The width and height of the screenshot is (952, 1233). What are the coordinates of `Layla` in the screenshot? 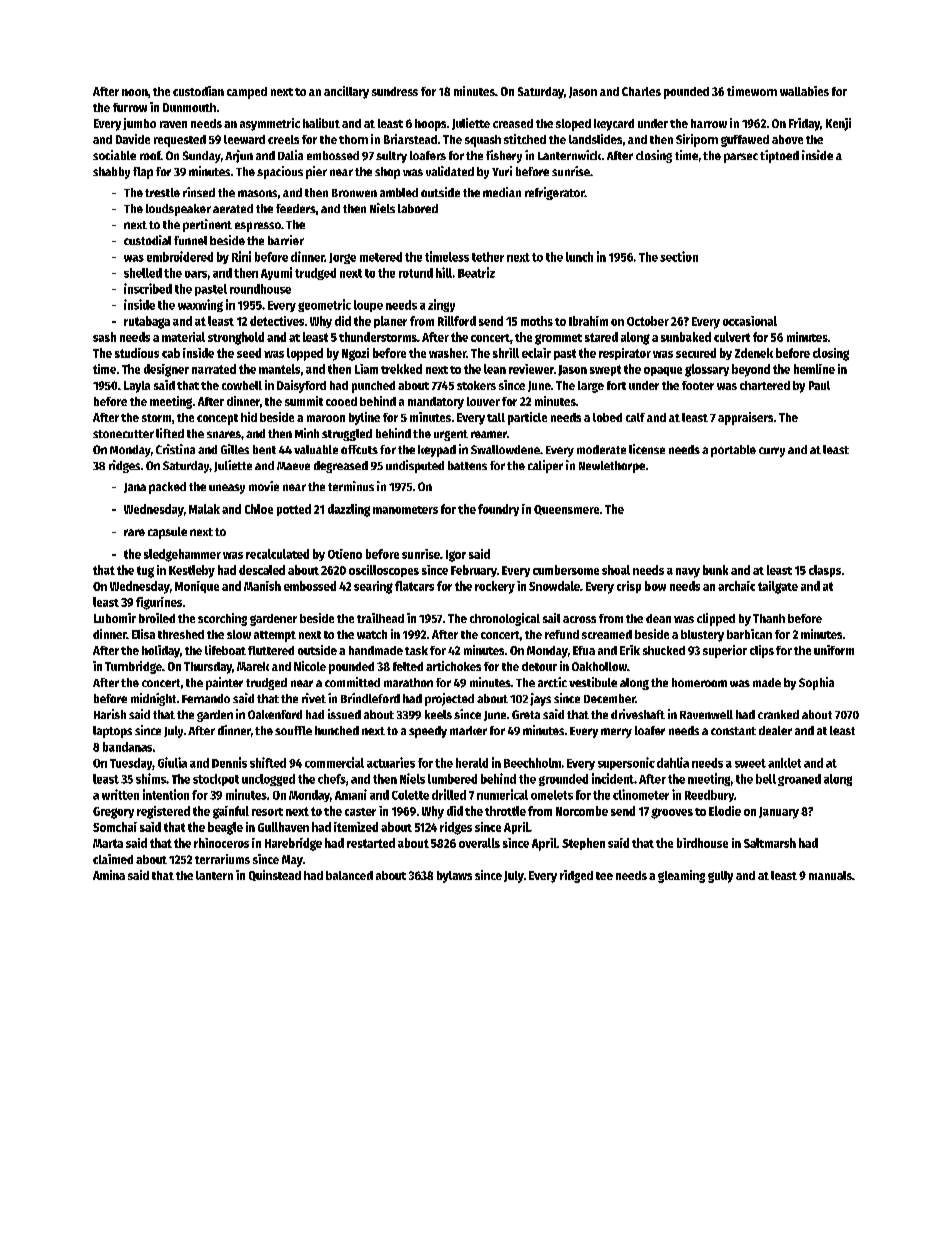 It's located at (137, 387).
